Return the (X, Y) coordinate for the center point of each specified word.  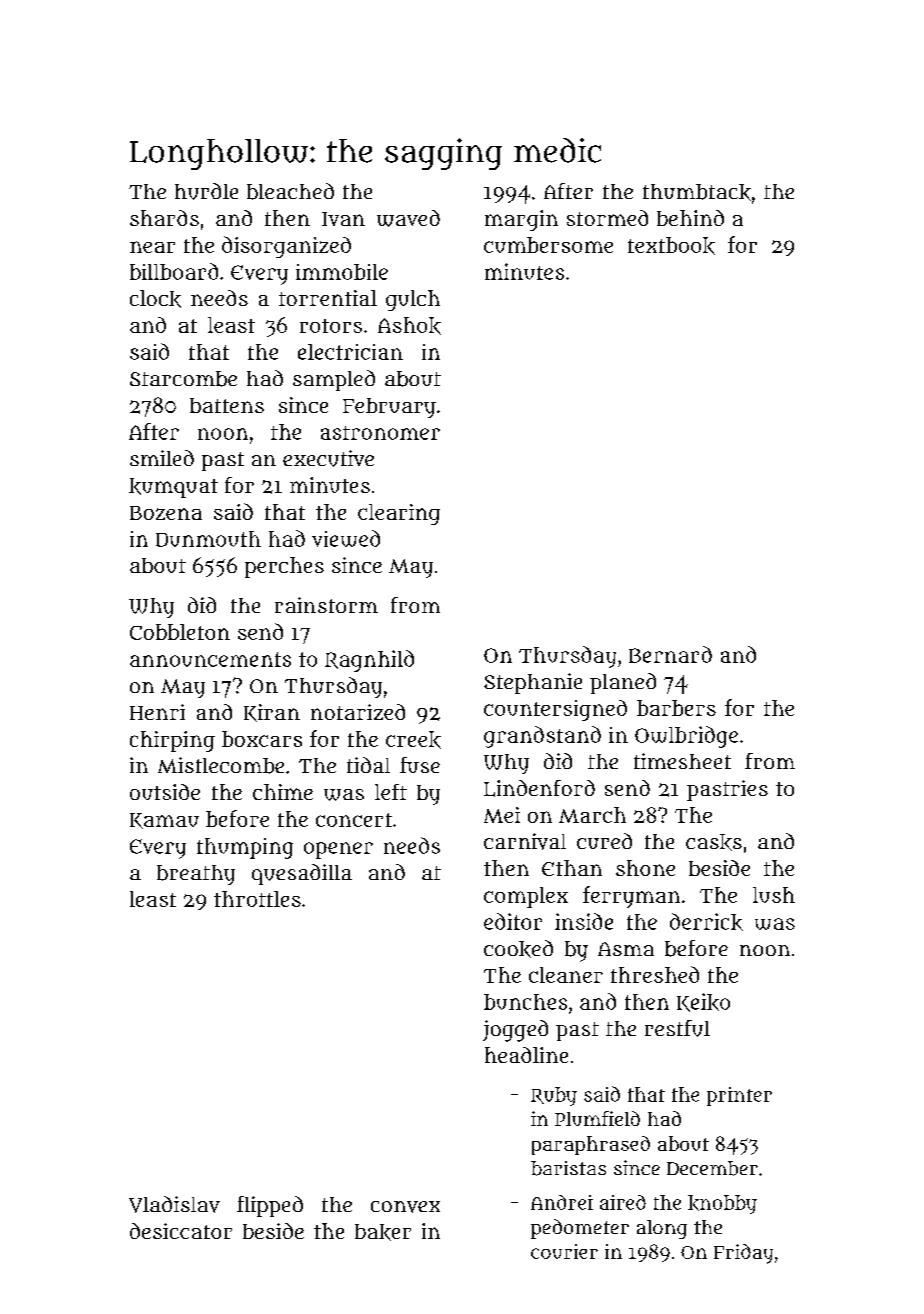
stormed (607, 218)
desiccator (181, 1231)
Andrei (562, 1202)
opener (338, 850)
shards (164, 218)
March (592, 815)
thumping (245, 848)
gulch (413, 300)
